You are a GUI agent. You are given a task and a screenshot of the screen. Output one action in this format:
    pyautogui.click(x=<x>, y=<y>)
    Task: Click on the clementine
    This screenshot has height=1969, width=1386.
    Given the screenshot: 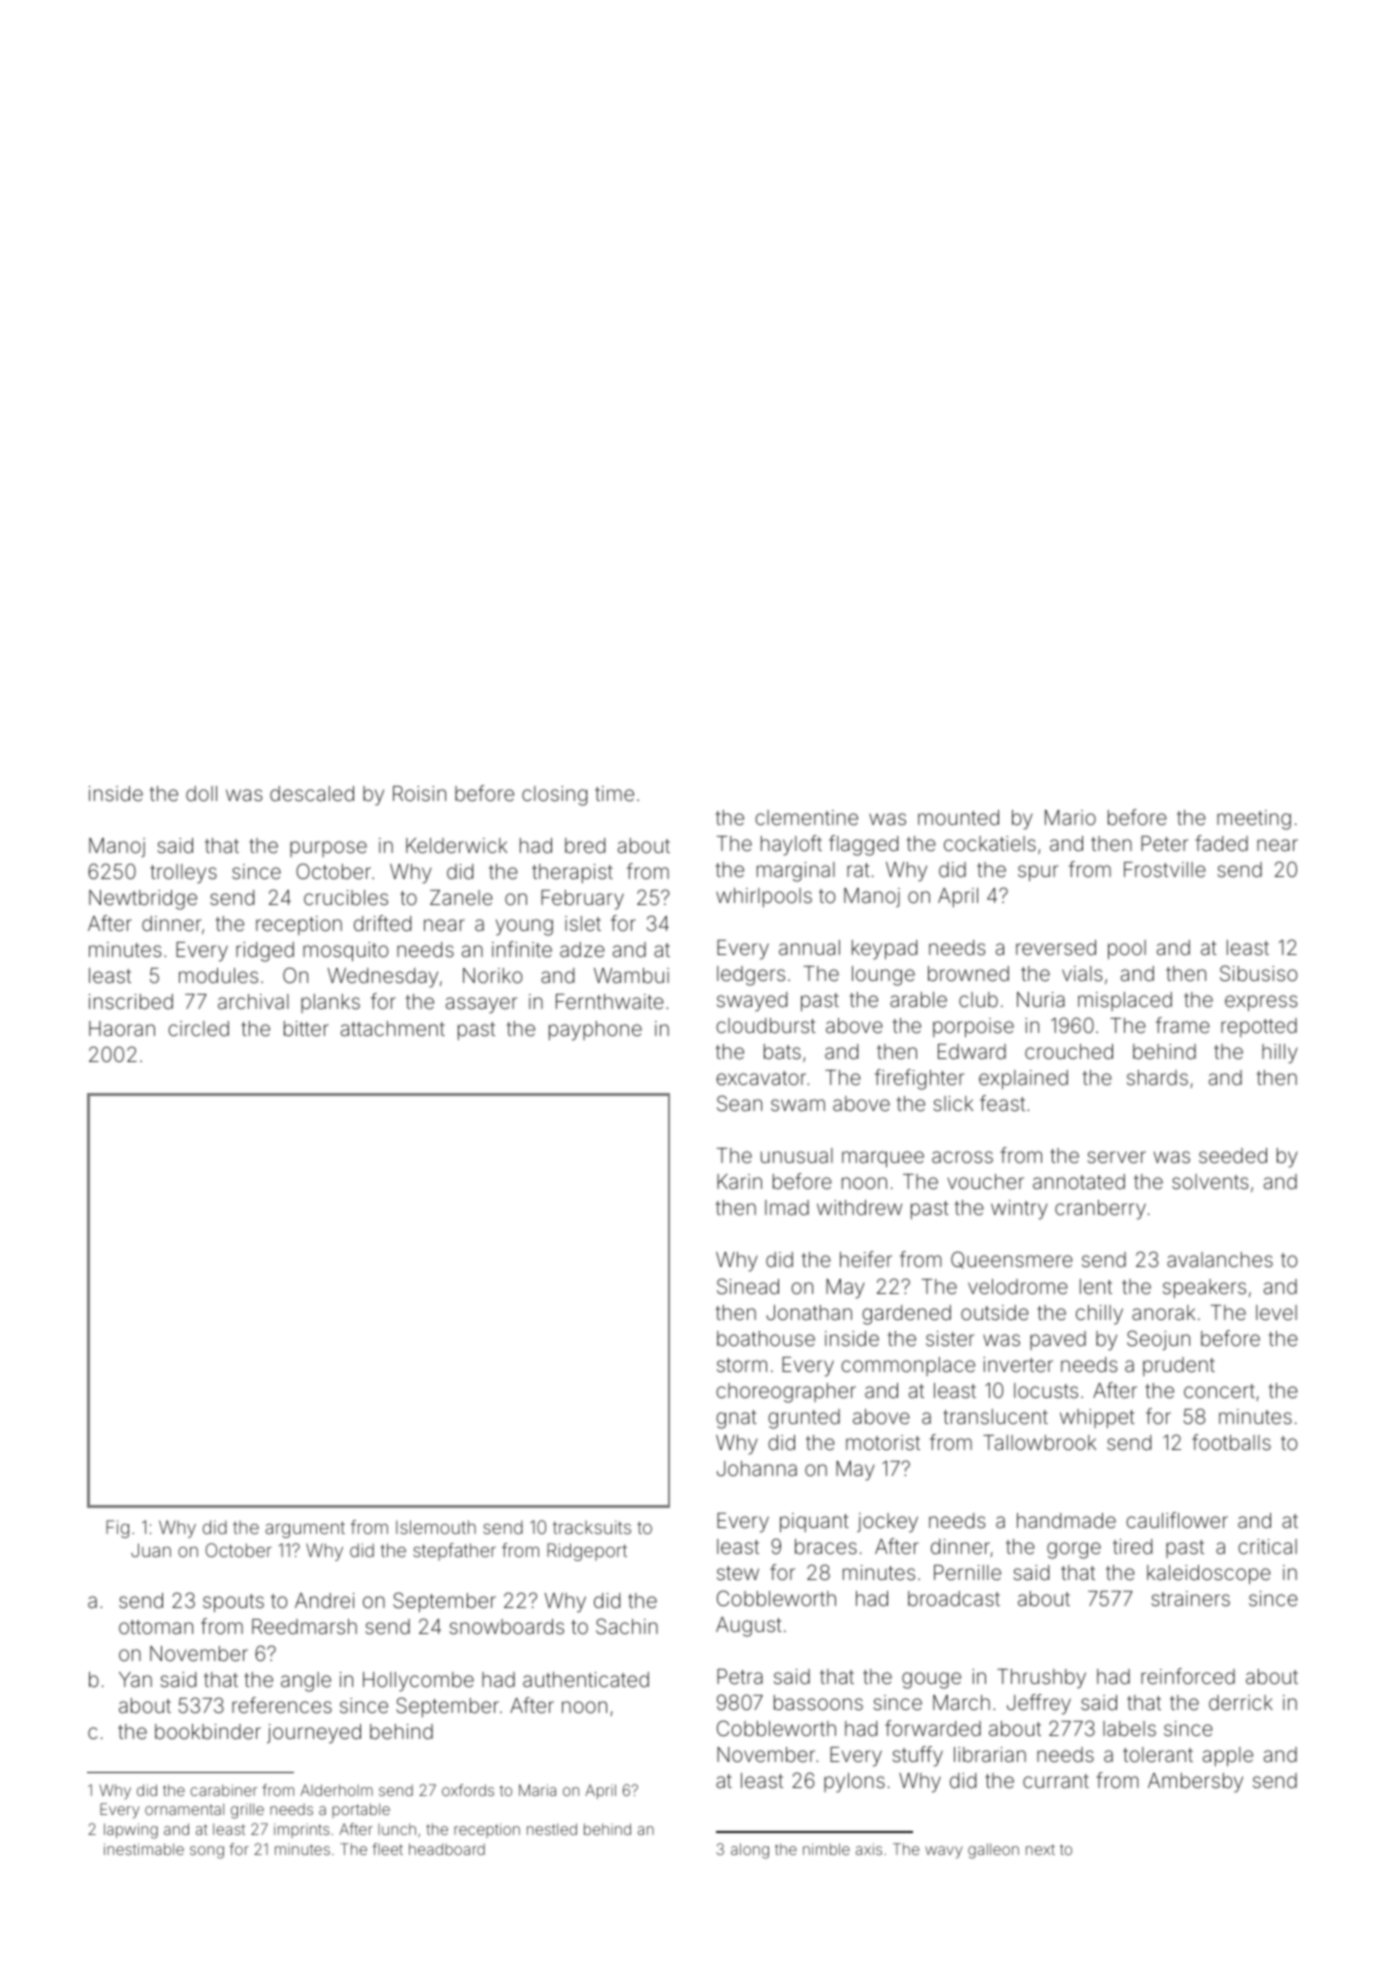 What is the action you would take?
    pyautogui.click(x=806, y=817)
